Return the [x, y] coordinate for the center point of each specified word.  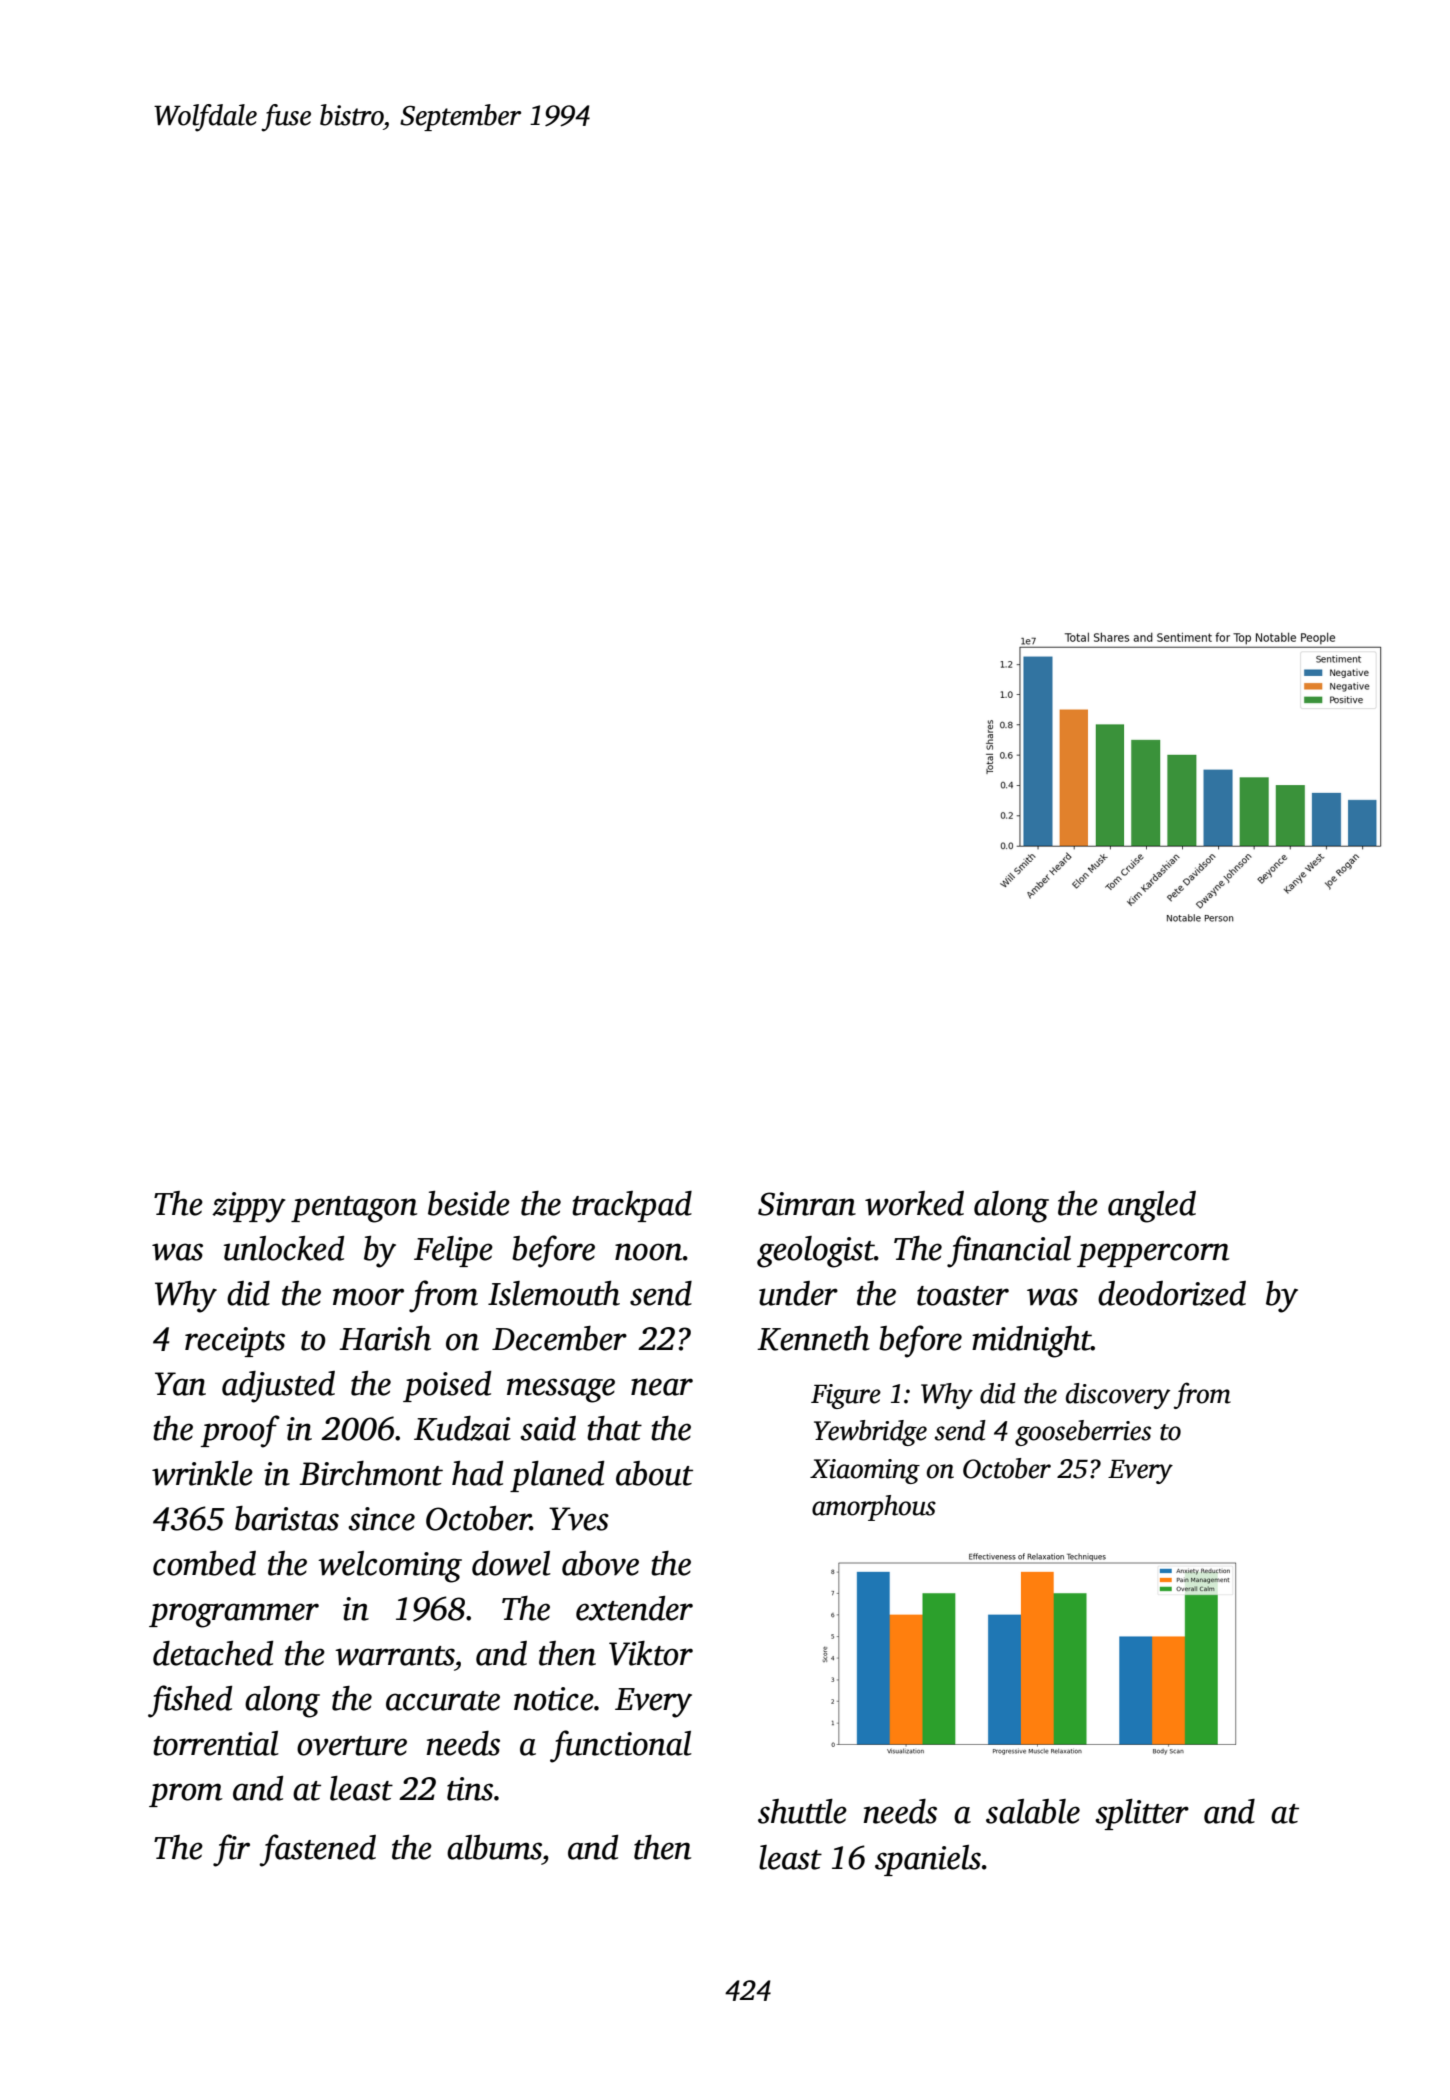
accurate [443, 1701]
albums [494, 1847]
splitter [1142, 1814]
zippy [249, 1207]
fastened [317, 1850]
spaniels [928, 1860]
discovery [1118, 1396]
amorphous [874, 1508]
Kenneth [813, 1338]
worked [914, 1203]
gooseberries [1083, 1433]
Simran [807, 1204]
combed [204, 1563]
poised [447, 1386]
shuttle [802, 1811]
